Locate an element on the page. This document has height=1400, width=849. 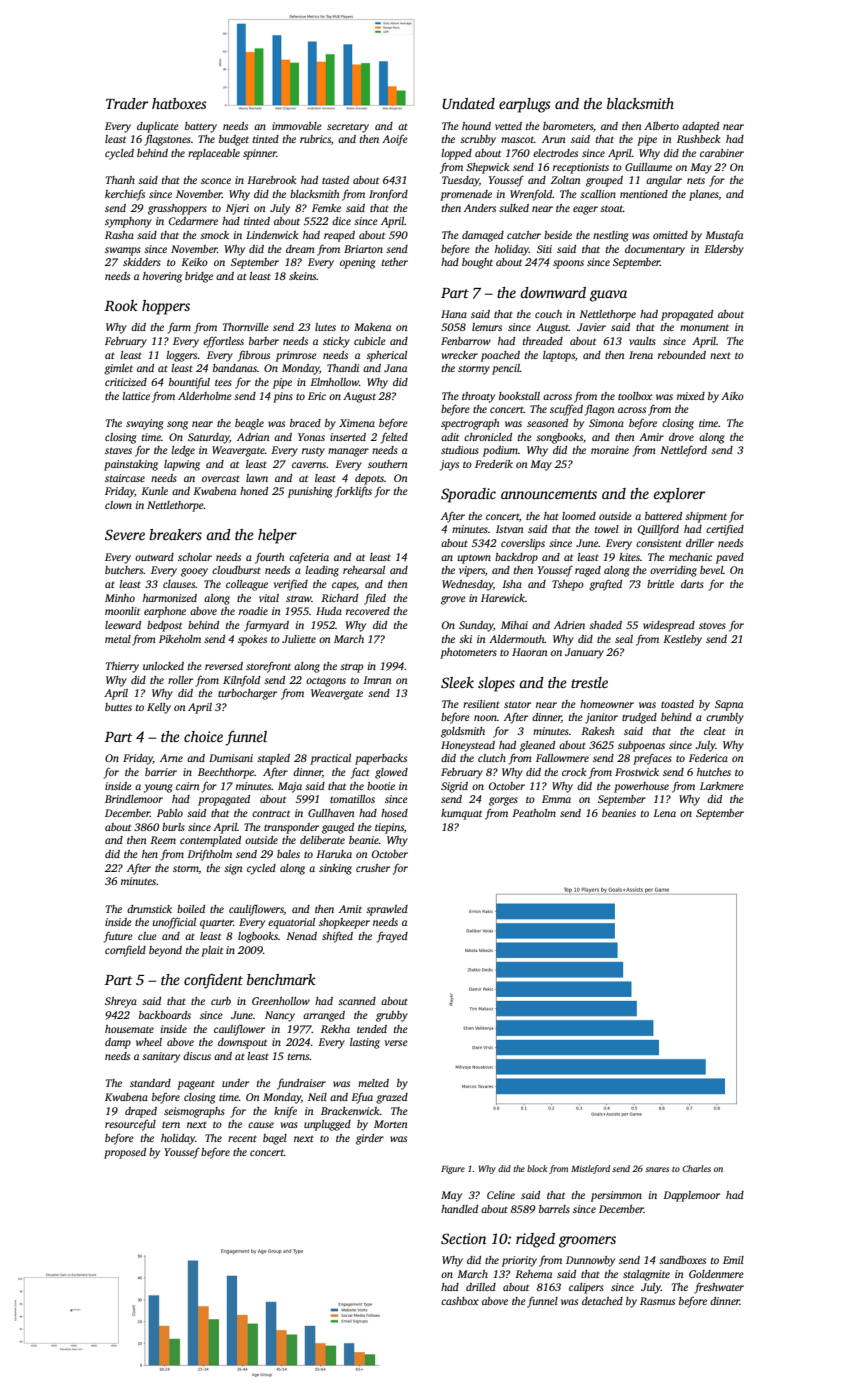
shipment is located at coordinates (706, 517).
